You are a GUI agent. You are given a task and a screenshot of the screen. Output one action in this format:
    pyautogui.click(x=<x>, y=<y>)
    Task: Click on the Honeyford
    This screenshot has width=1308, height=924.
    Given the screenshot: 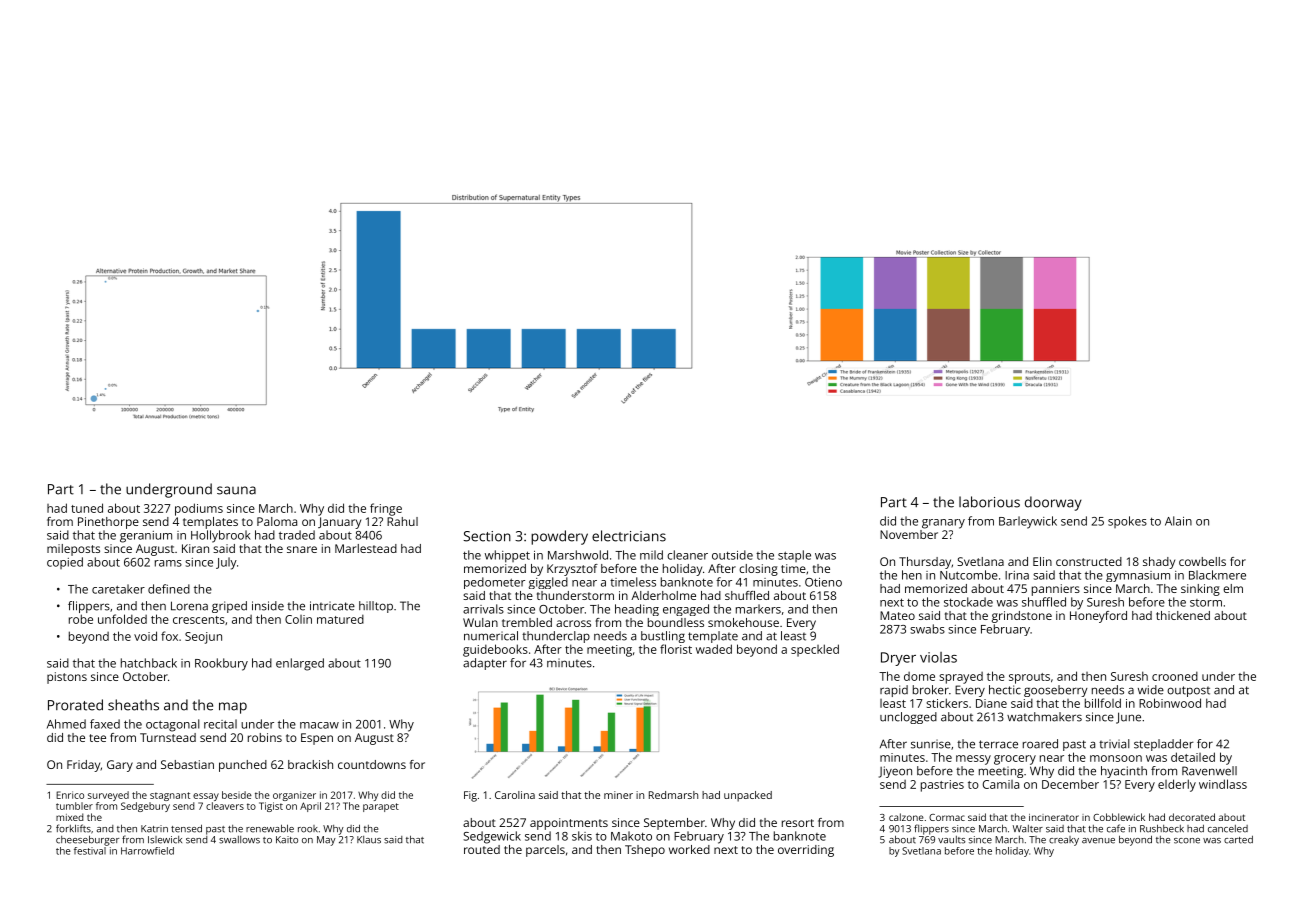 What is the action you would take?
    pyautogui.click(x=1098, y=617)
